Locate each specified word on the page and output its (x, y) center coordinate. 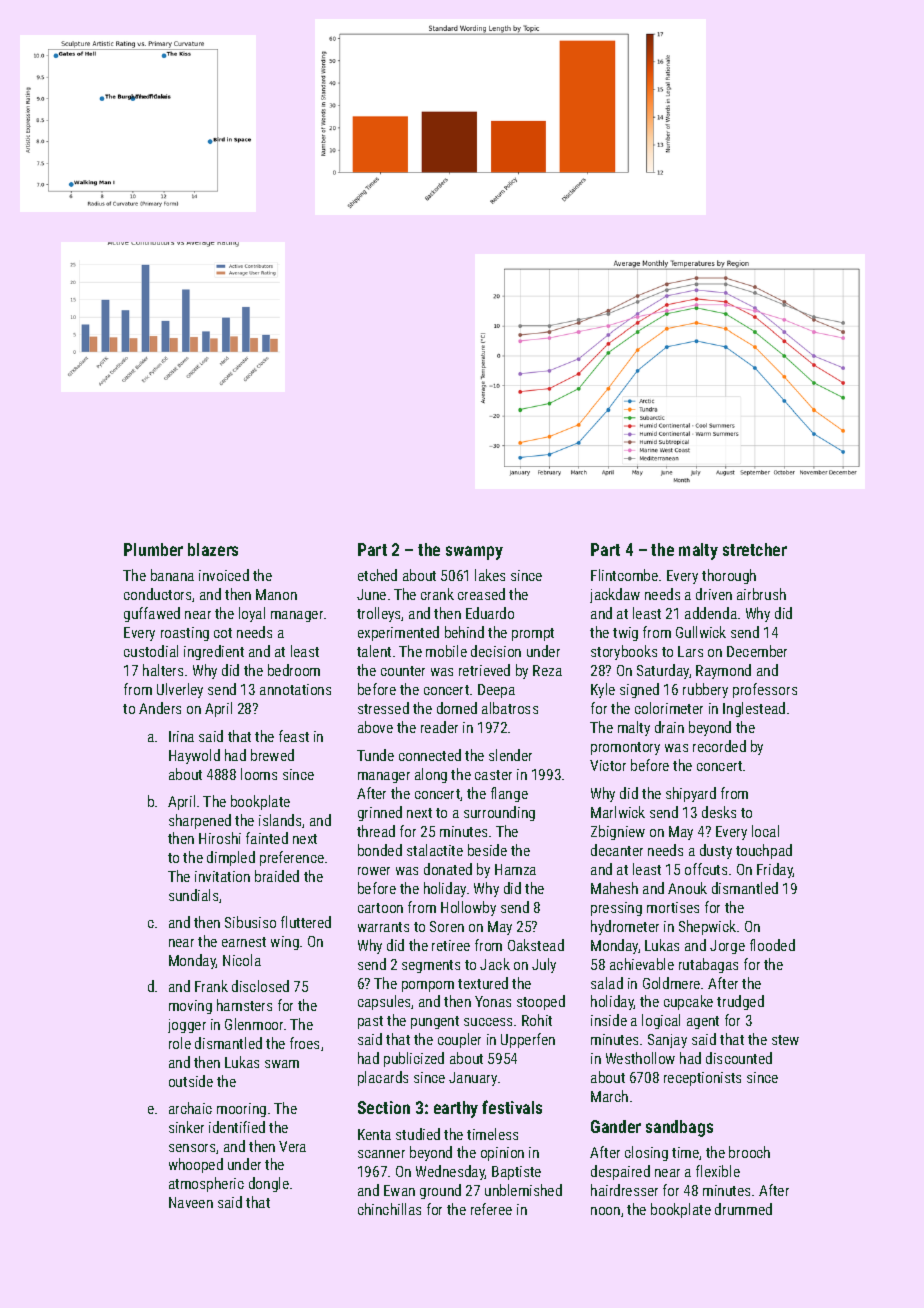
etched (377, 575)
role (180, 1043)
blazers (213, 549)
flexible (718, 1171)
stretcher (755, 549)
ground (440, 1191)
